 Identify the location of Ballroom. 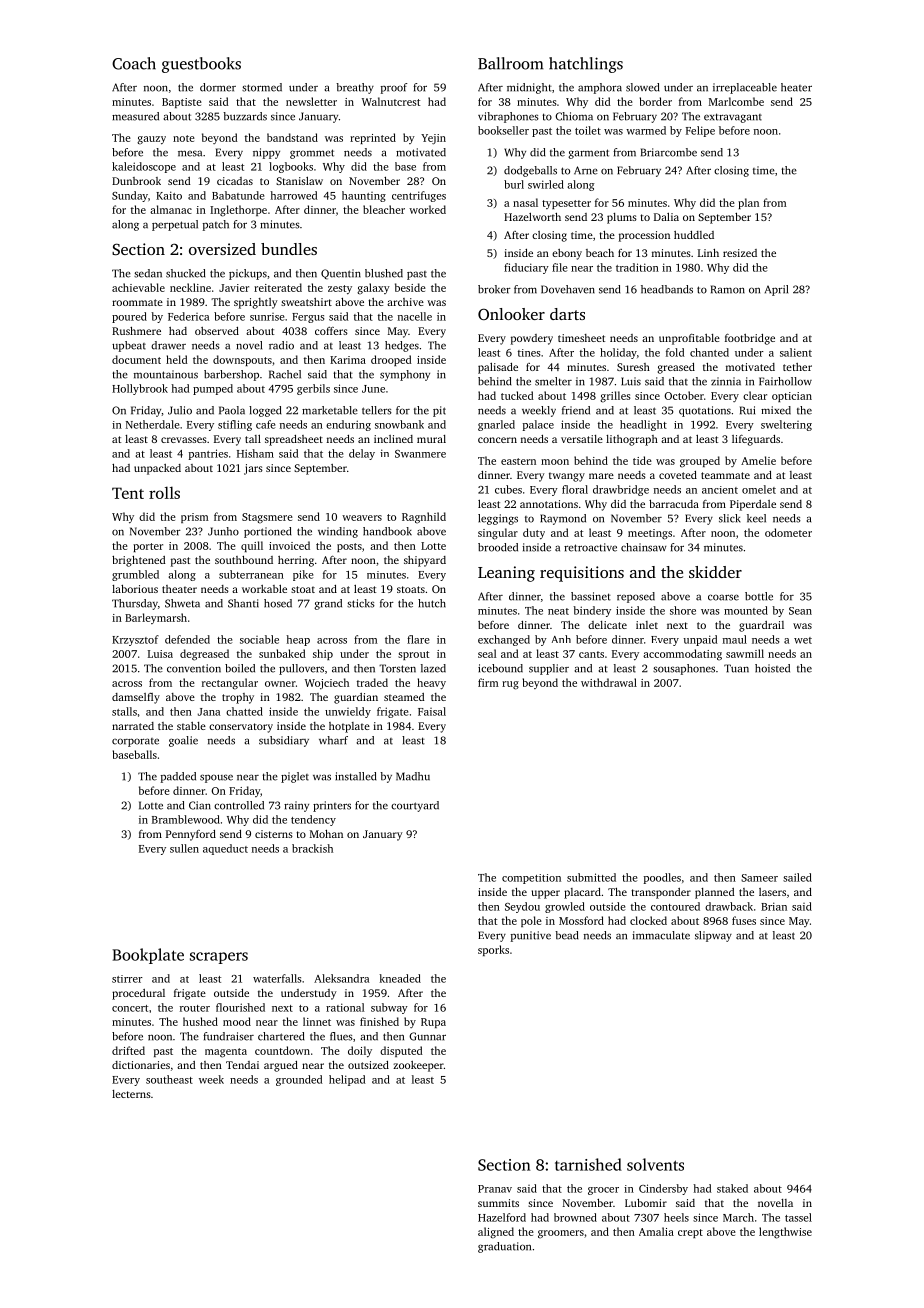
(510, 63).
